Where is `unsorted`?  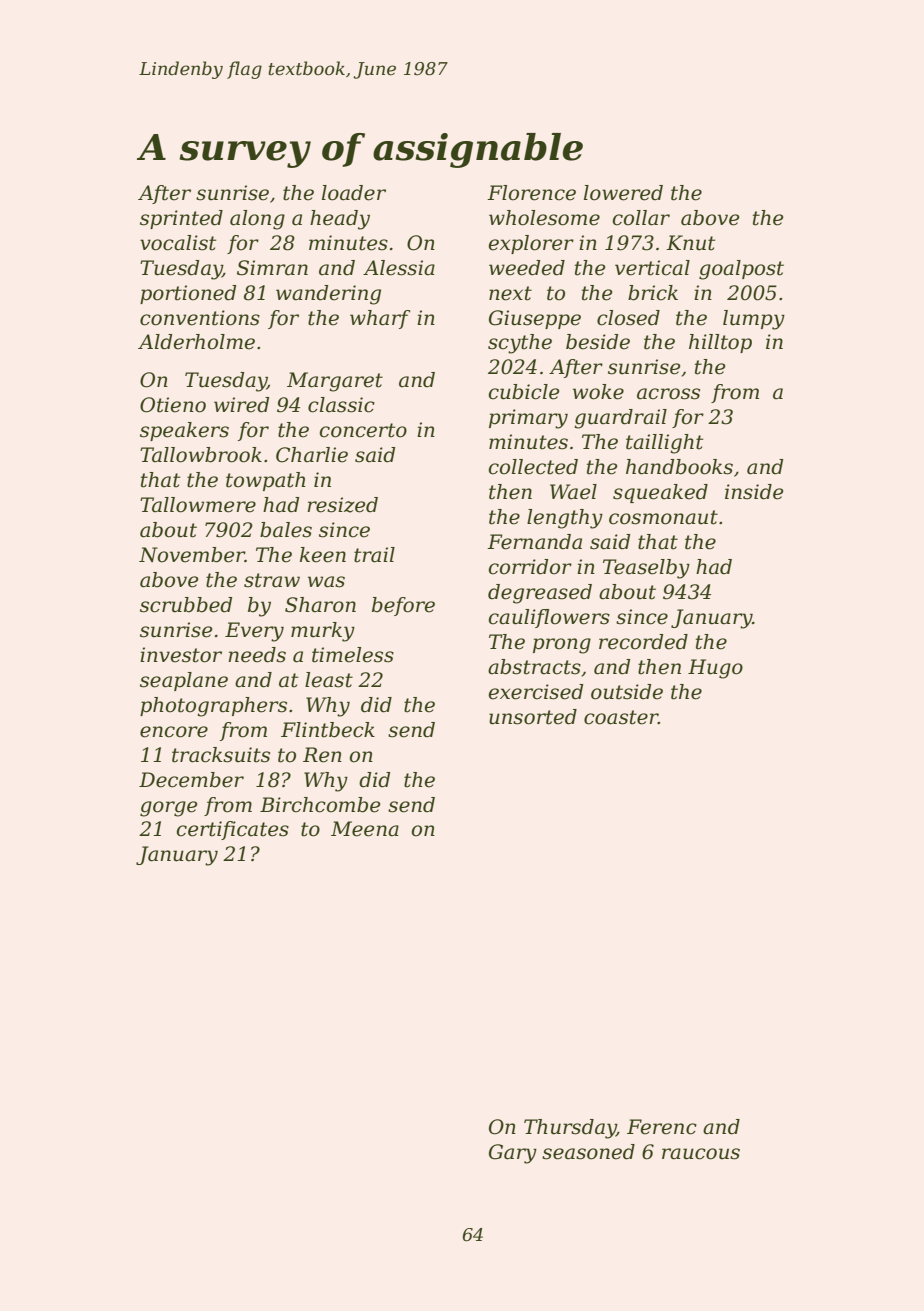
unsorted is located at coordinates (533, 717).
